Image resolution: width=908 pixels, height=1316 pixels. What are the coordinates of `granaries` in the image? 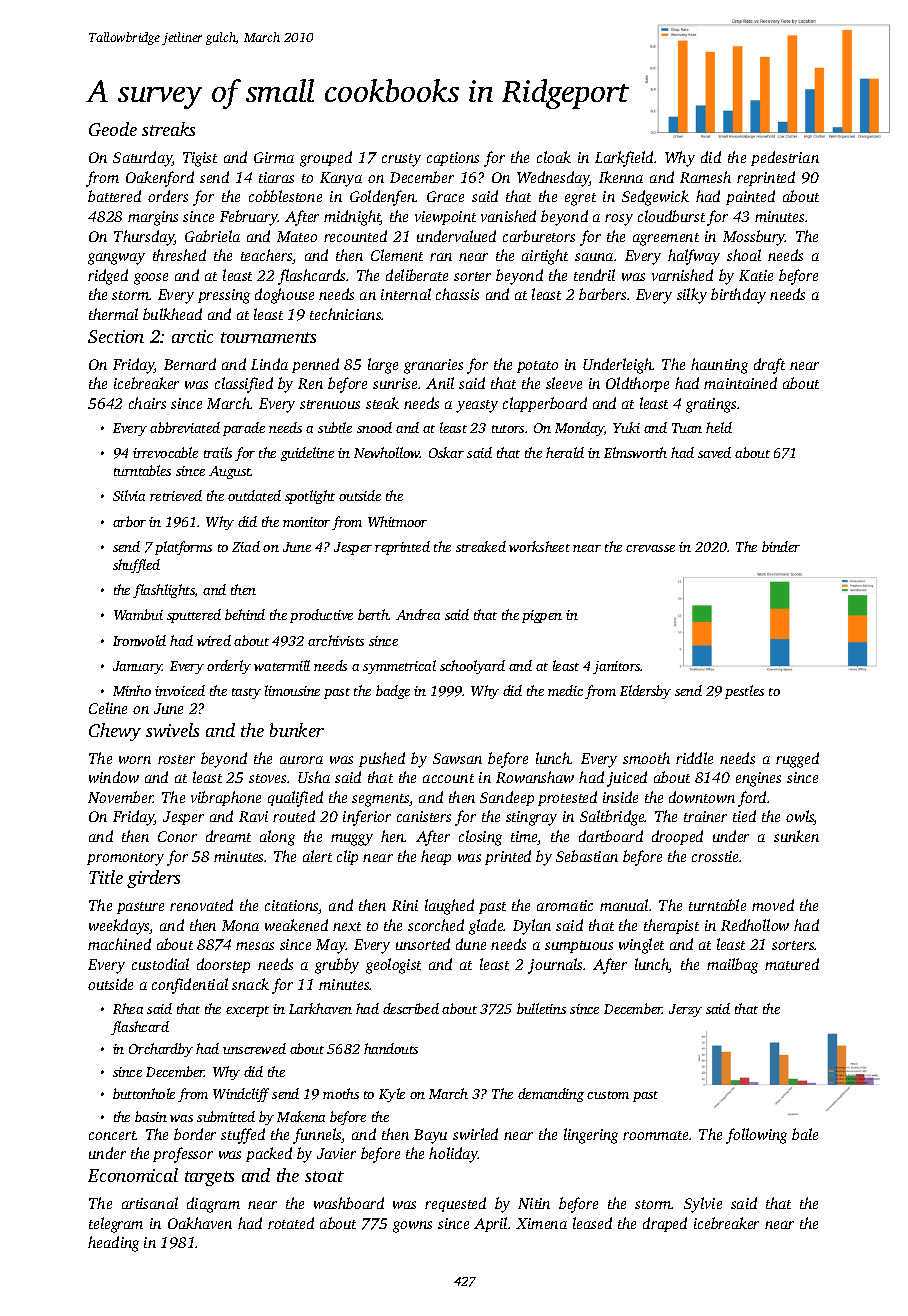 It's located at (433, 366).
